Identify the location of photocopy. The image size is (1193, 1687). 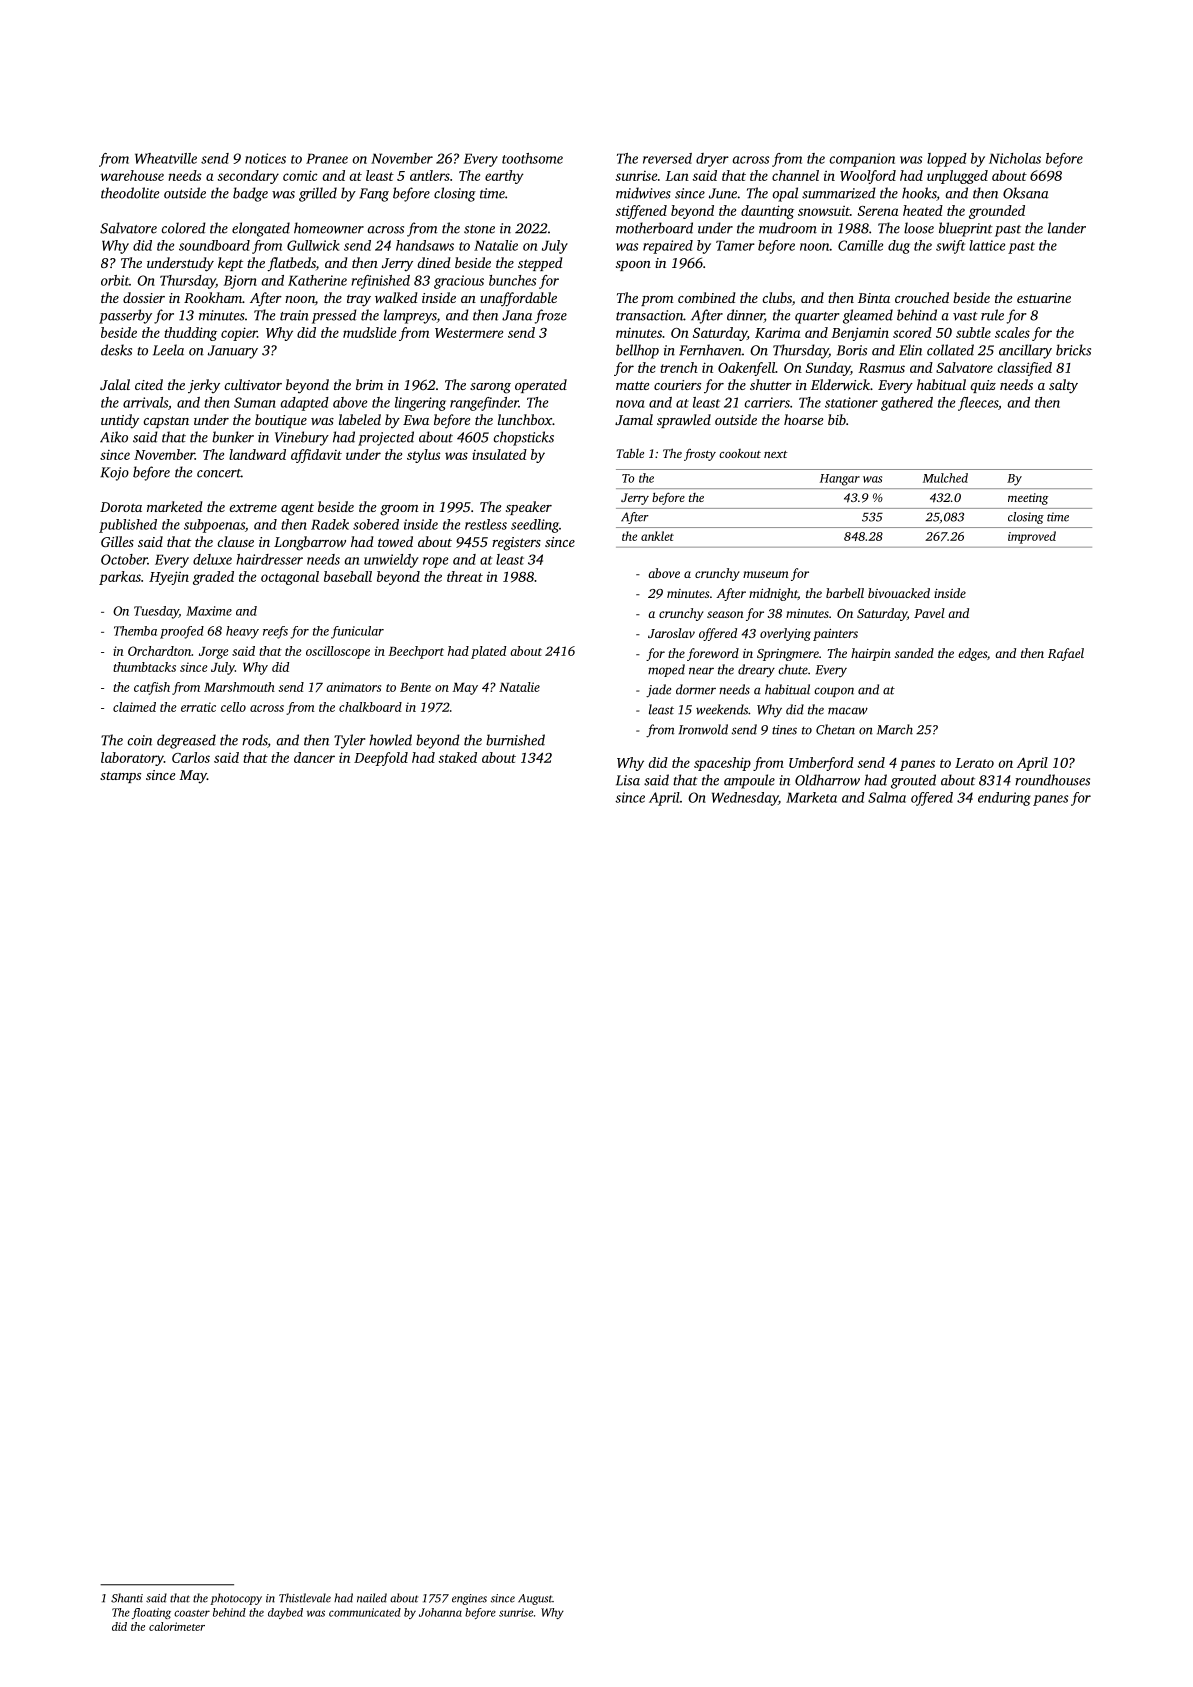
(236, 1599).
